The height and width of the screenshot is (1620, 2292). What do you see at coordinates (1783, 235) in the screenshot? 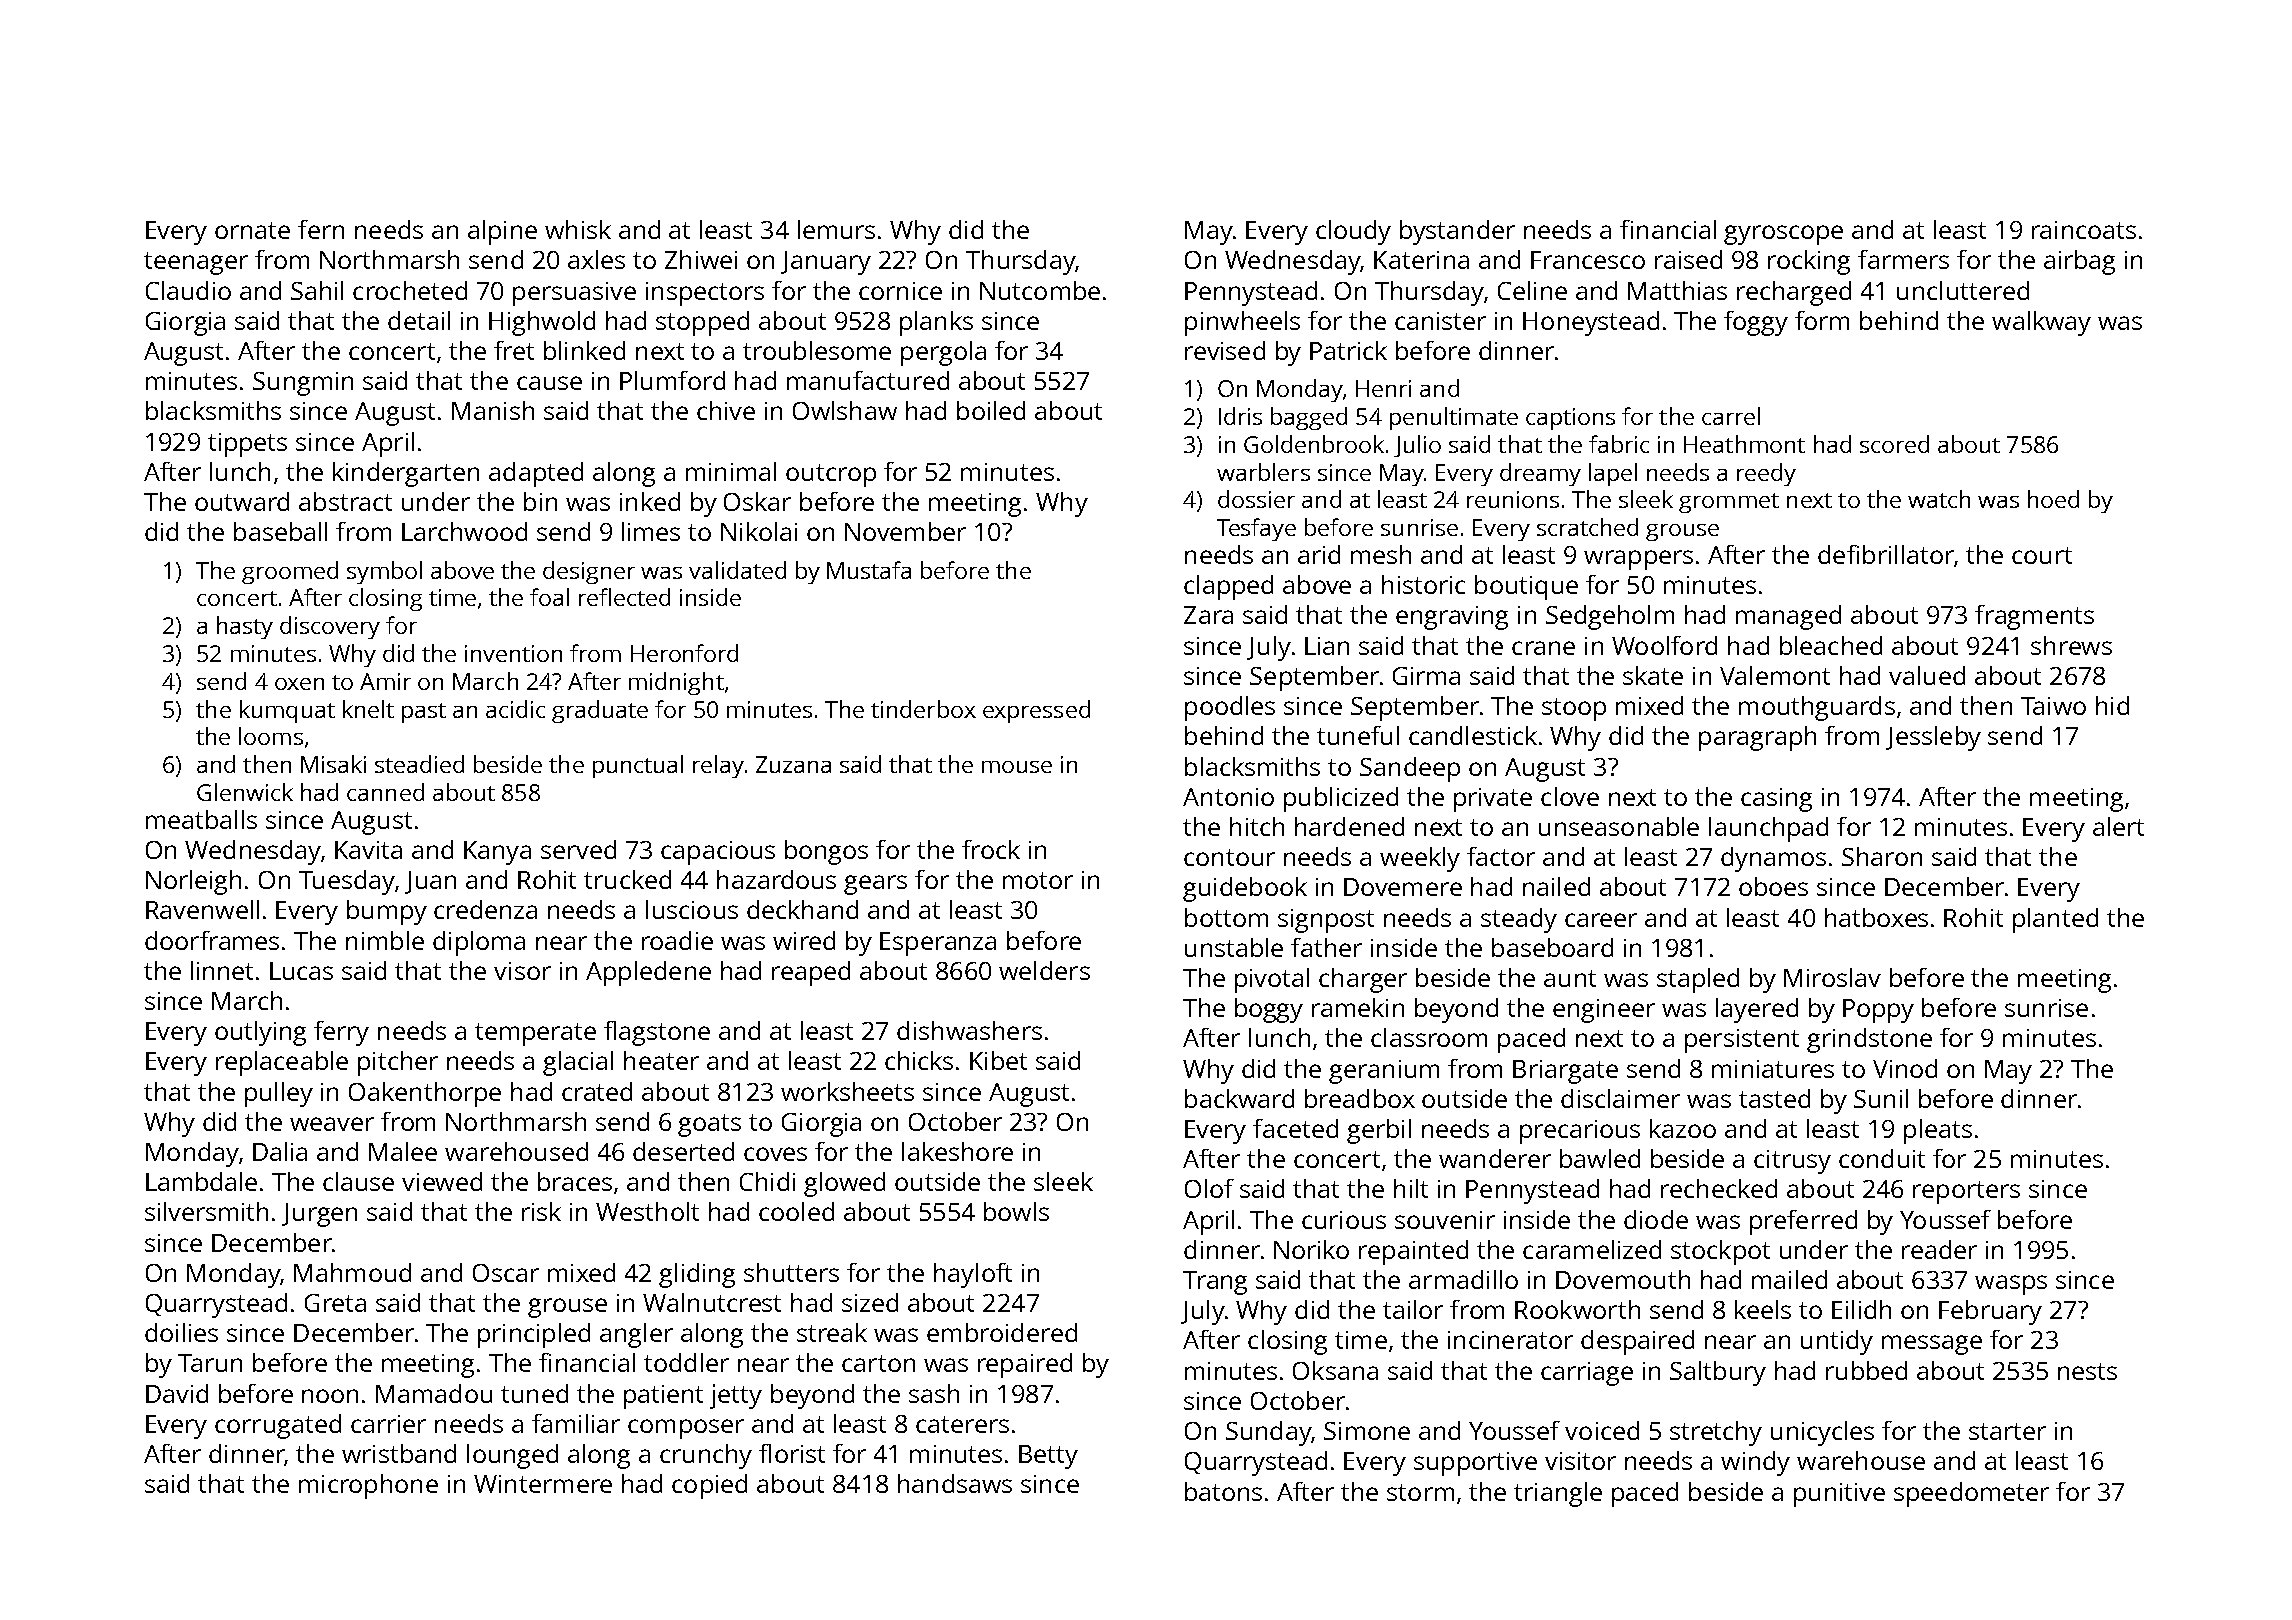
I see `gyroscope` at bounding box center [1783, 235].
